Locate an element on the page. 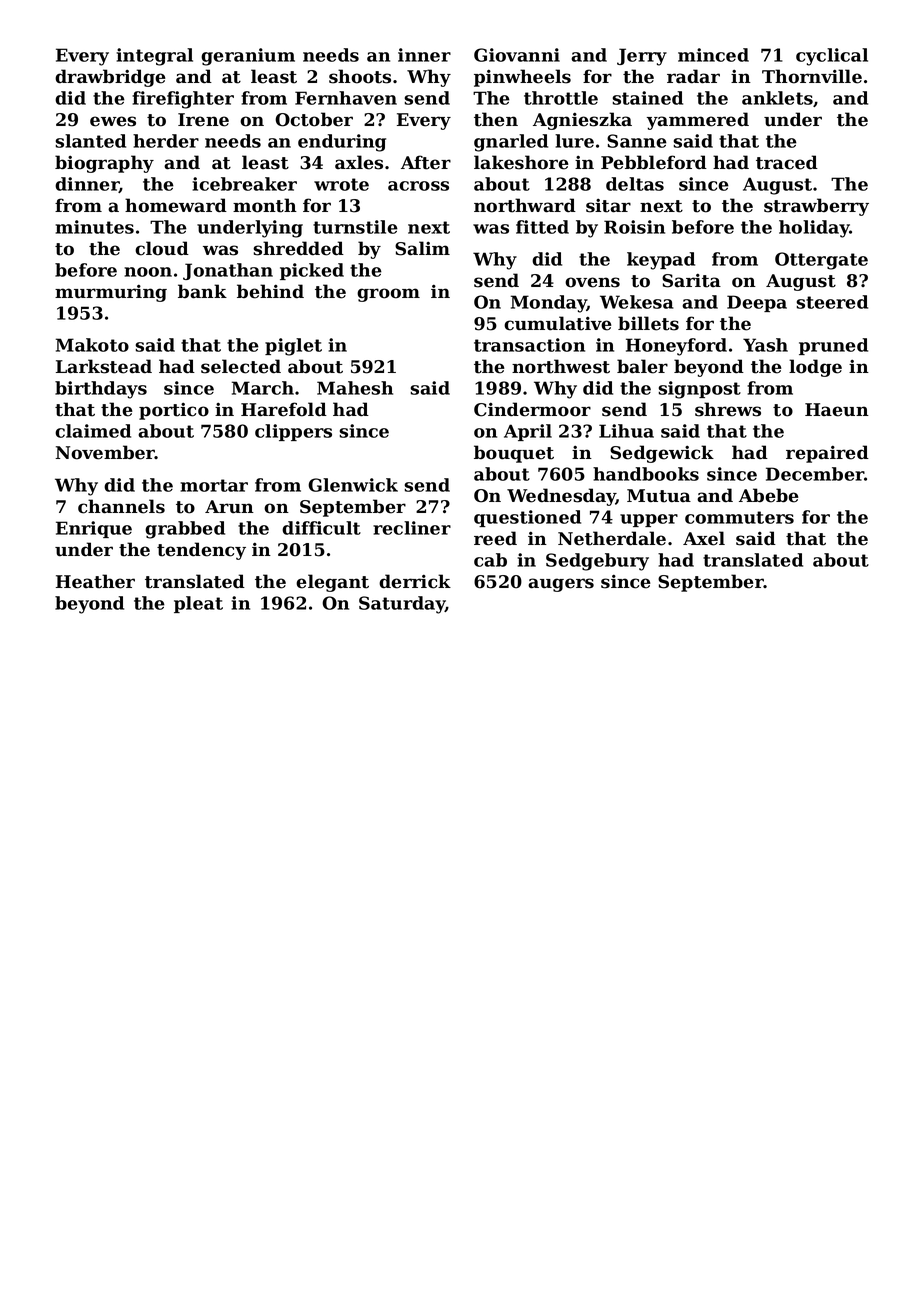 The height and width of the page is (1308, 924). shrews is located at coordinates (728, 409).
